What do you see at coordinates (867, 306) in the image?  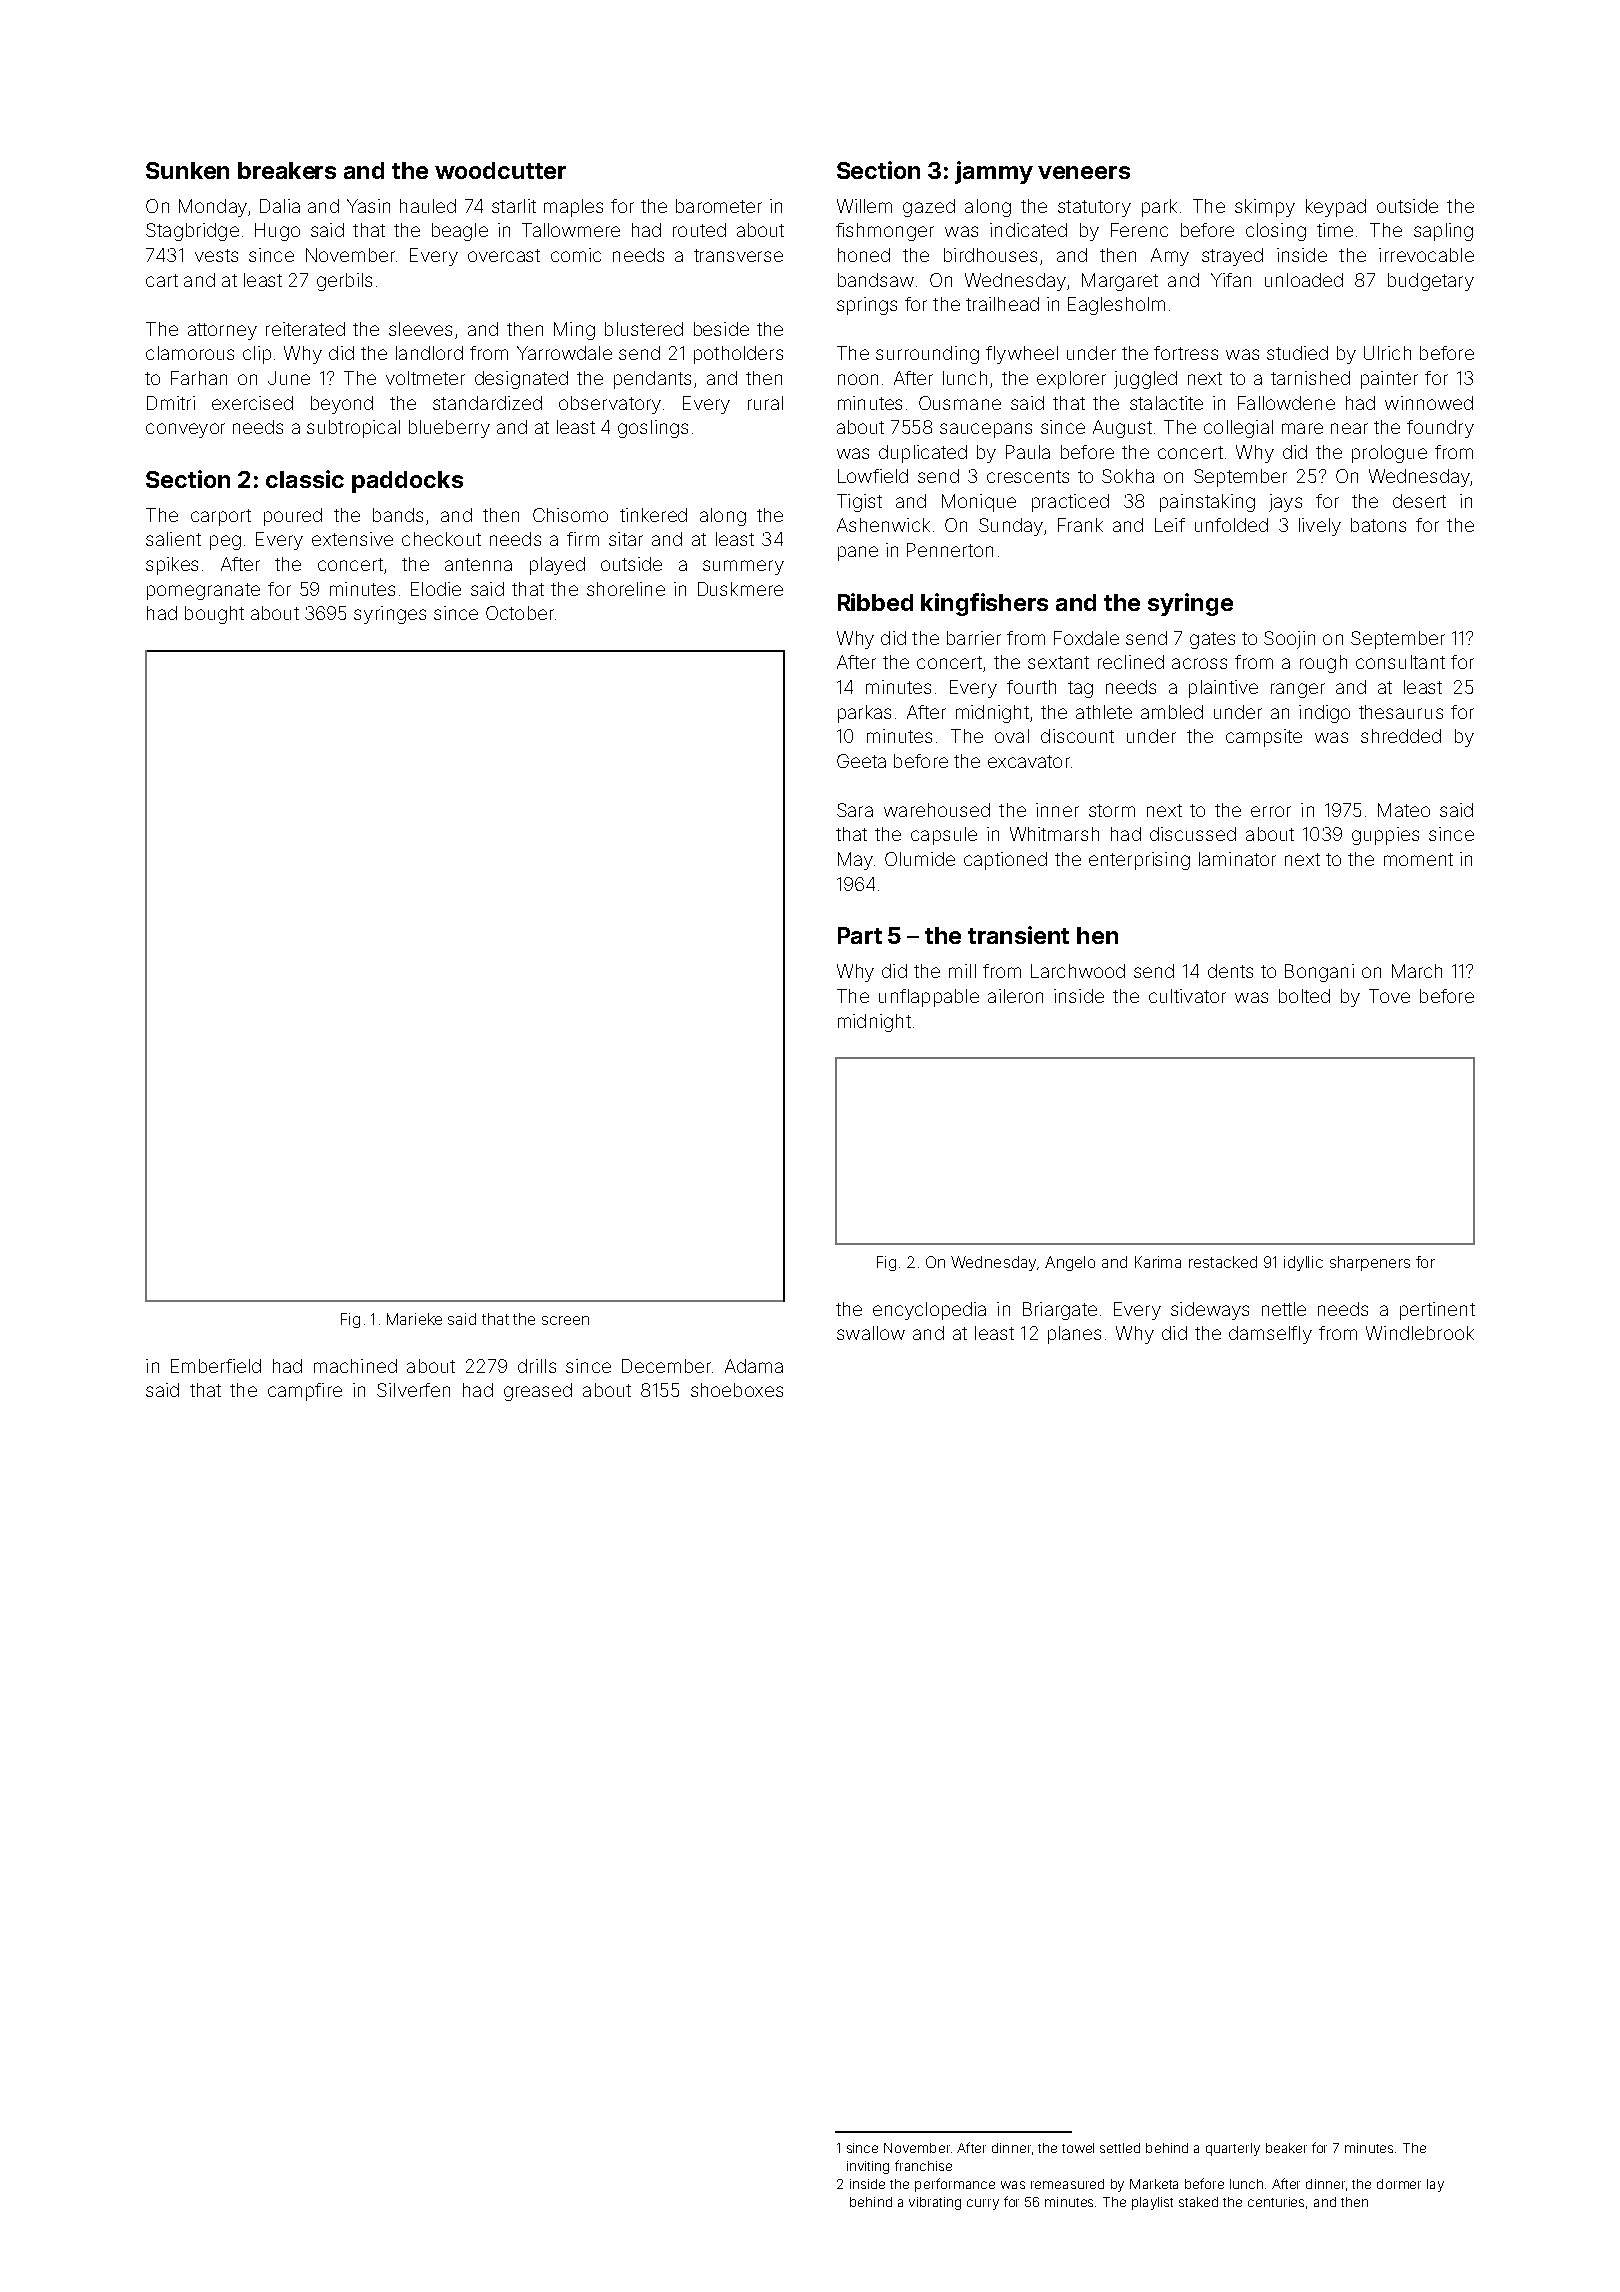 I see `springs` at bounding box center [867, 306].
